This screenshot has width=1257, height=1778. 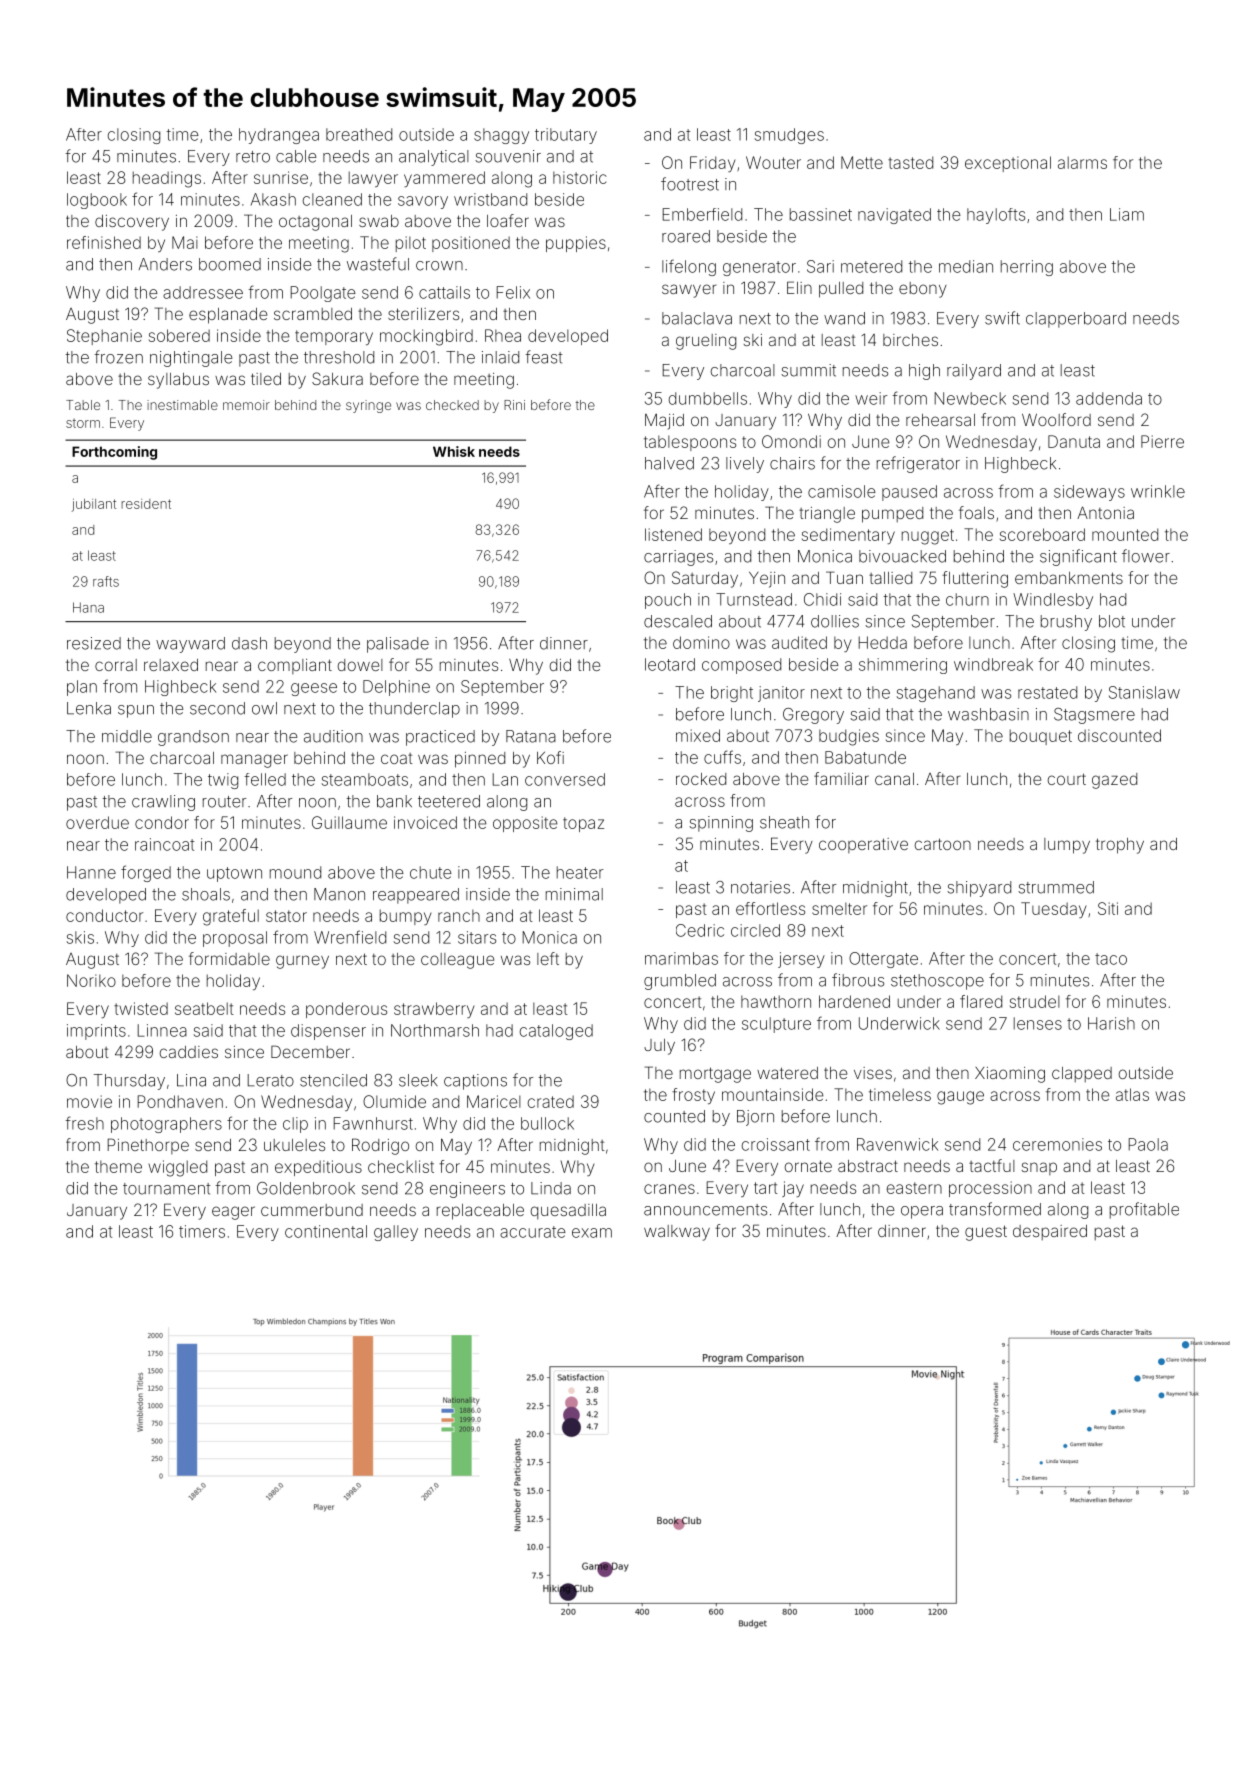 What do you see at coordinates (566, 136) in the screenshot?
I see `tributary` at bounding box center [566, 136].
